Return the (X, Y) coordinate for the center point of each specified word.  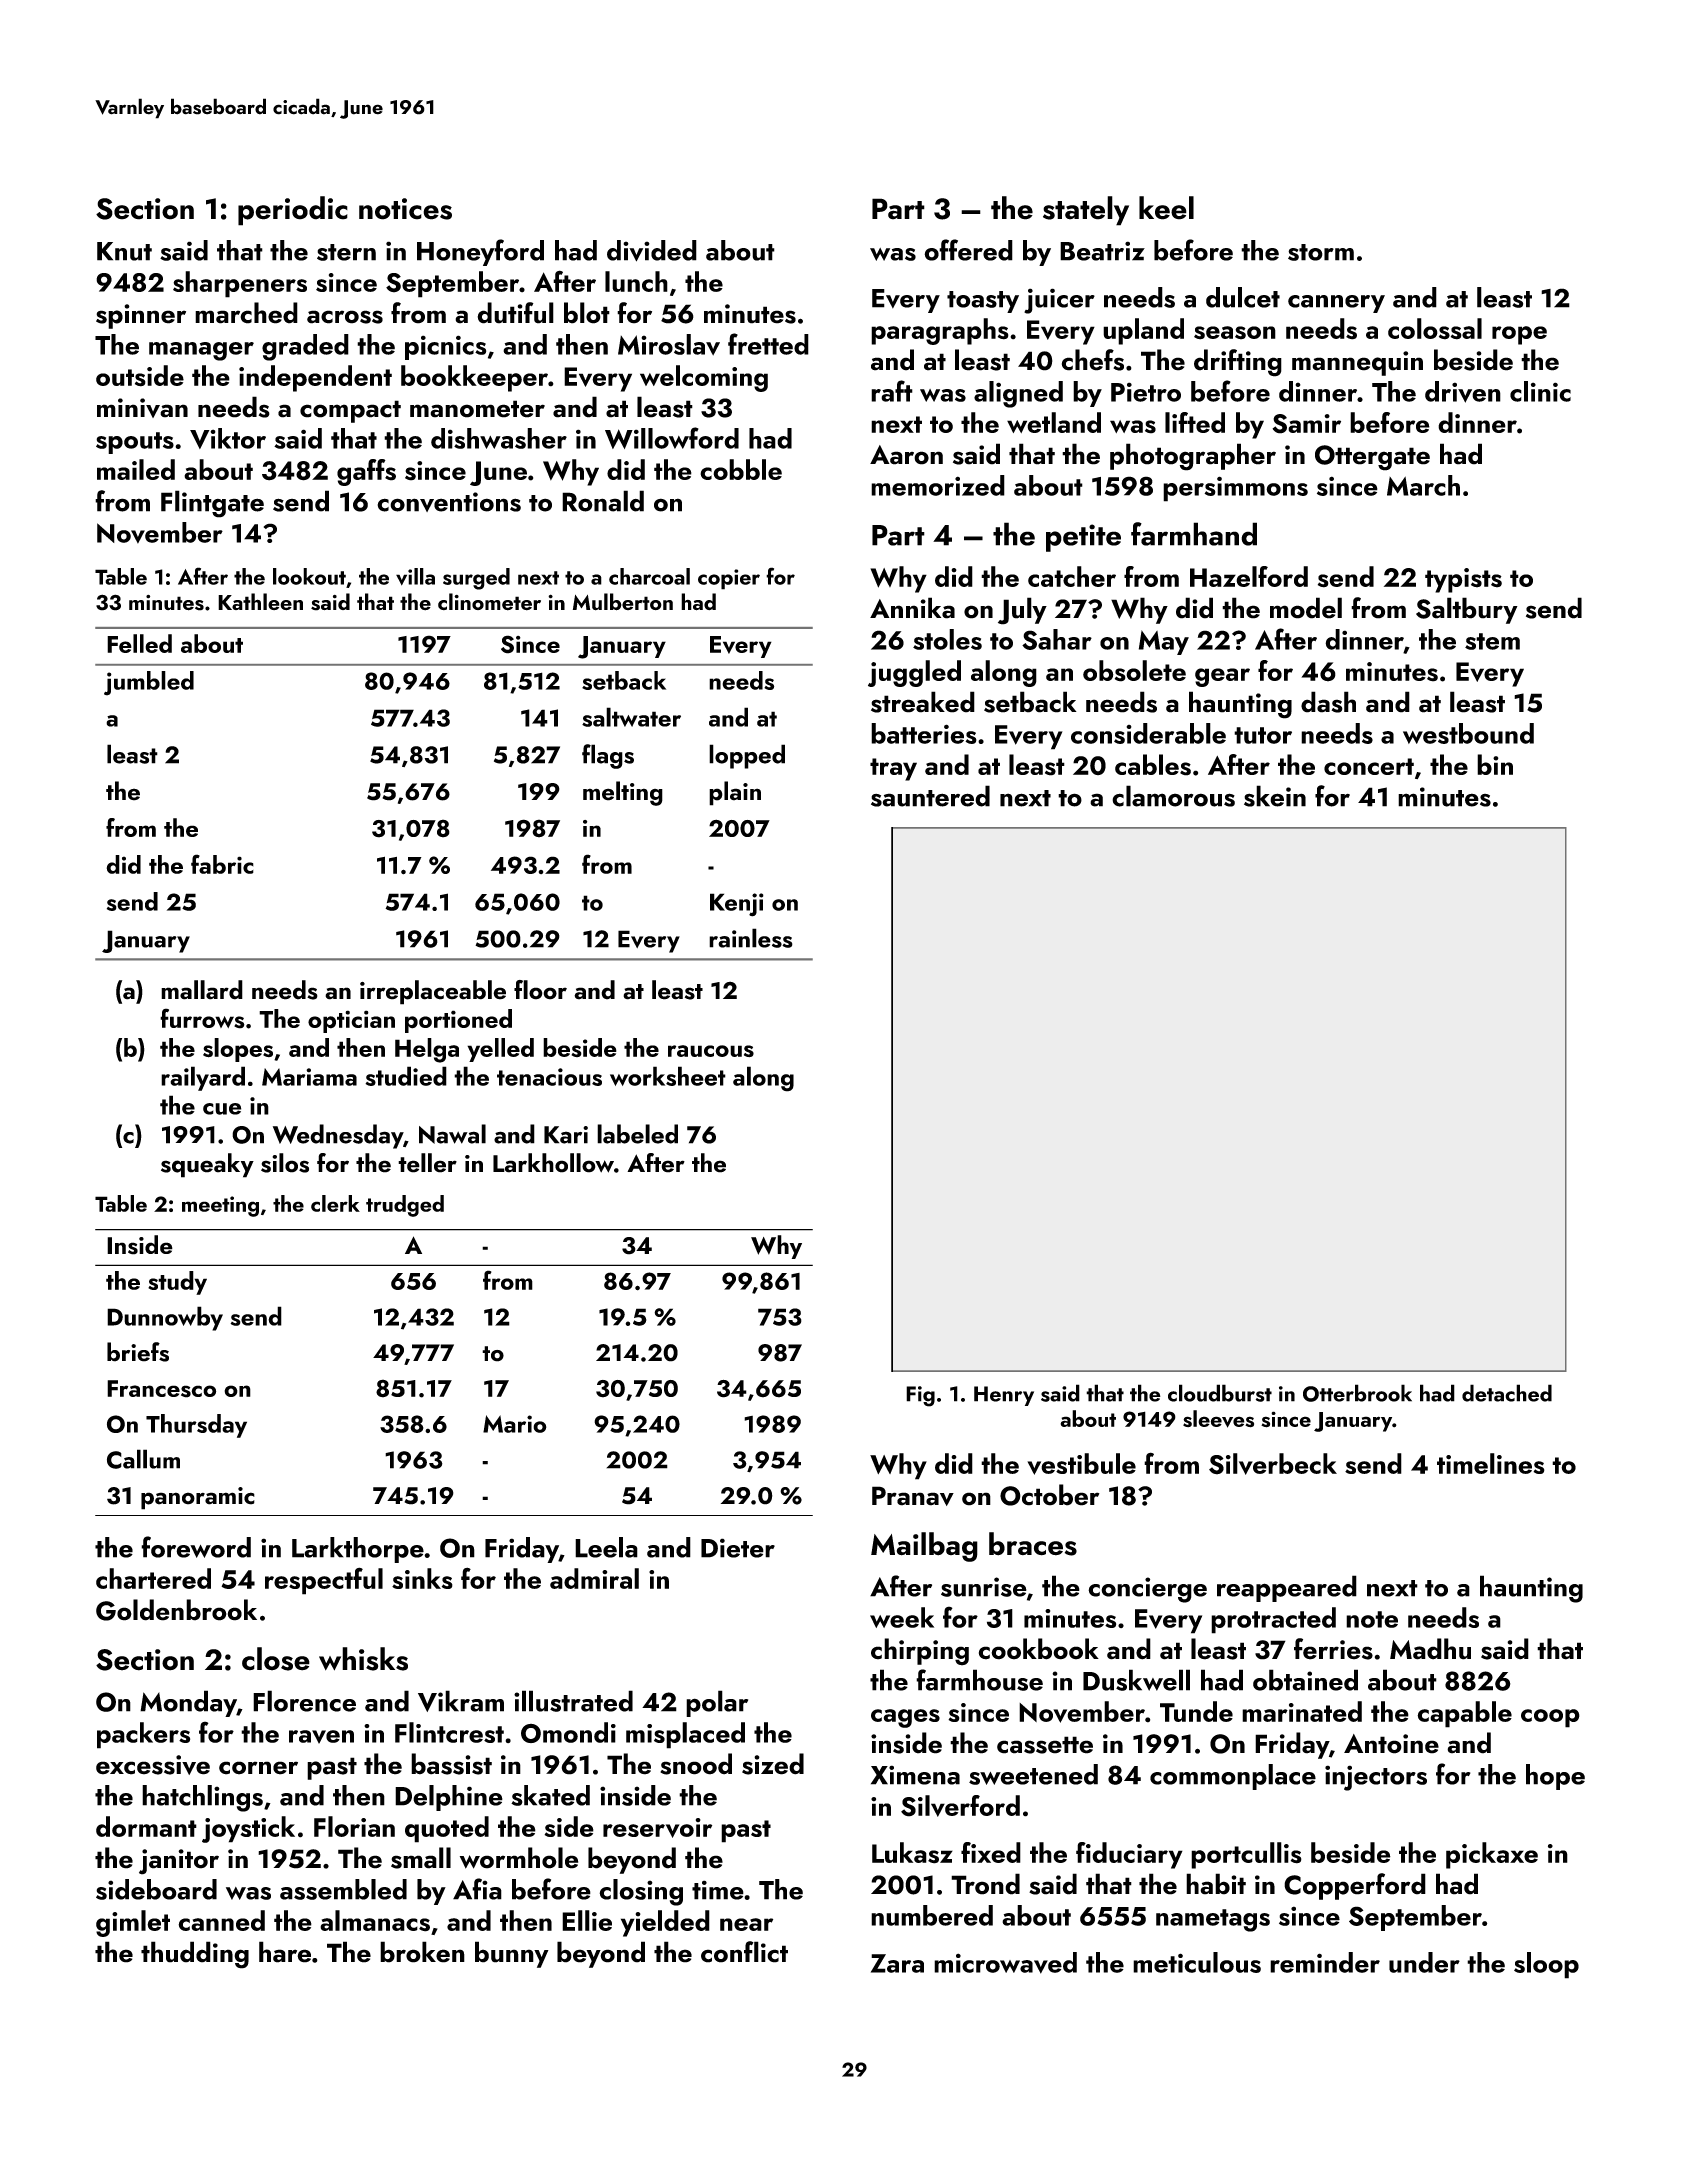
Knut (124, 251)
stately (1086, 211)
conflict (744, 1952)
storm (1321, 252)
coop (1550, 1718)
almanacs (375, 1921)
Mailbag (924, 1547)
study (177, 1283)
